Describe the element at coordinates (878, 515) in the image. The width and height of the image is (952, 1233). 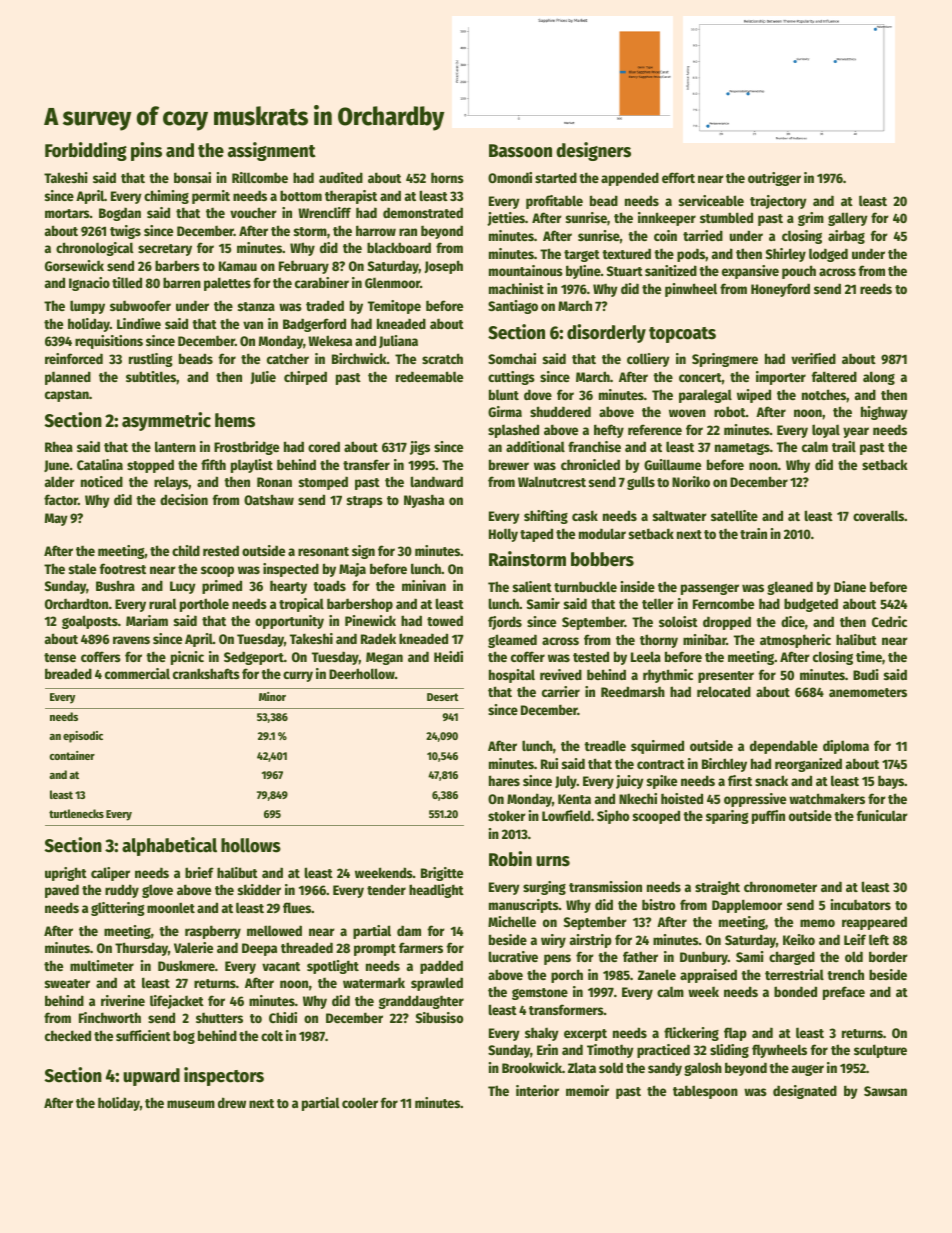
I see `coveralls` at that location.
